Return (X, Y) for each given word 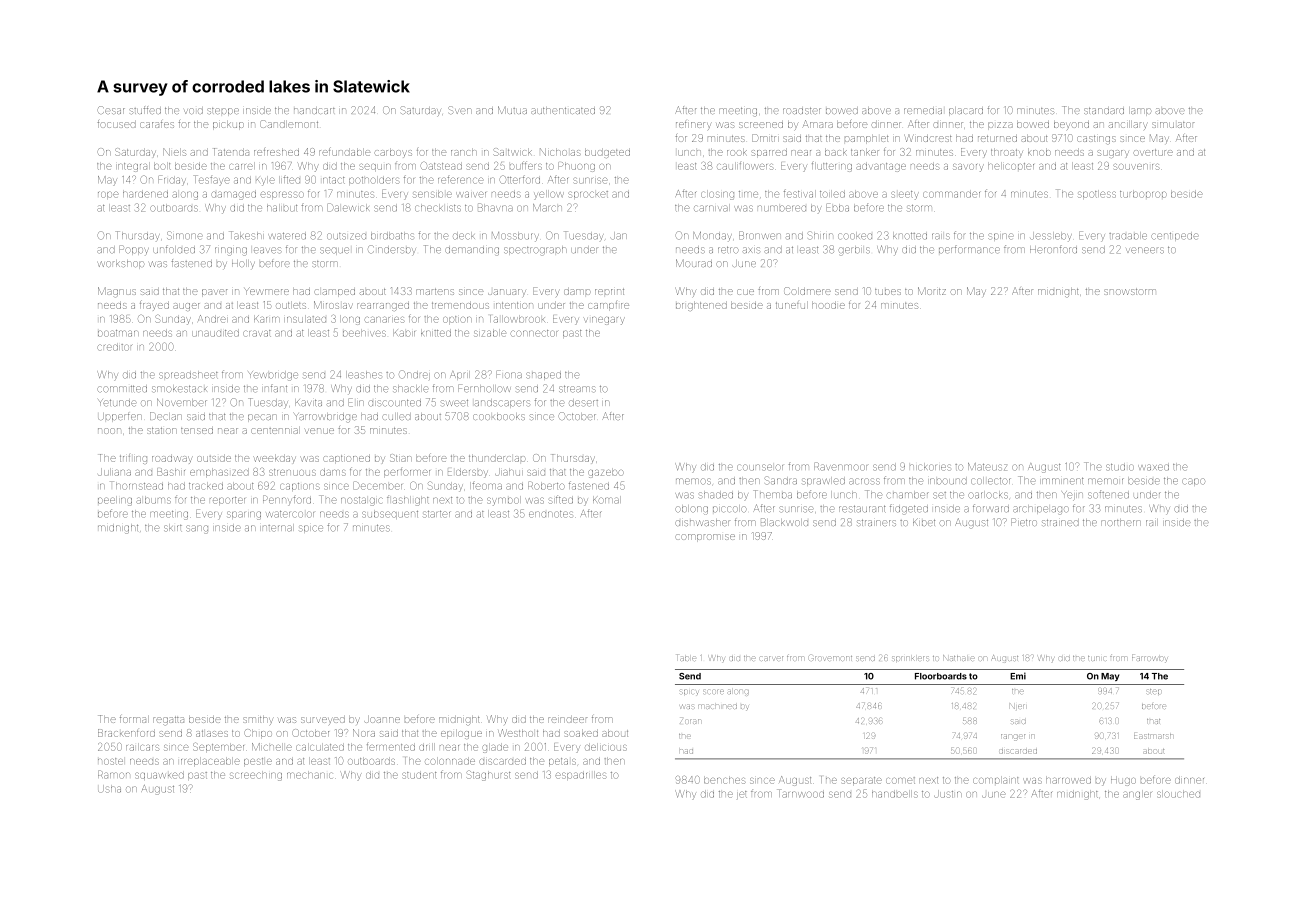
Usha (109, 789)
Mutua (512, 110)
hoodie (828, 306)
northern (1121, 523)
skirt (173, 528)
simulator (1173, 125)
